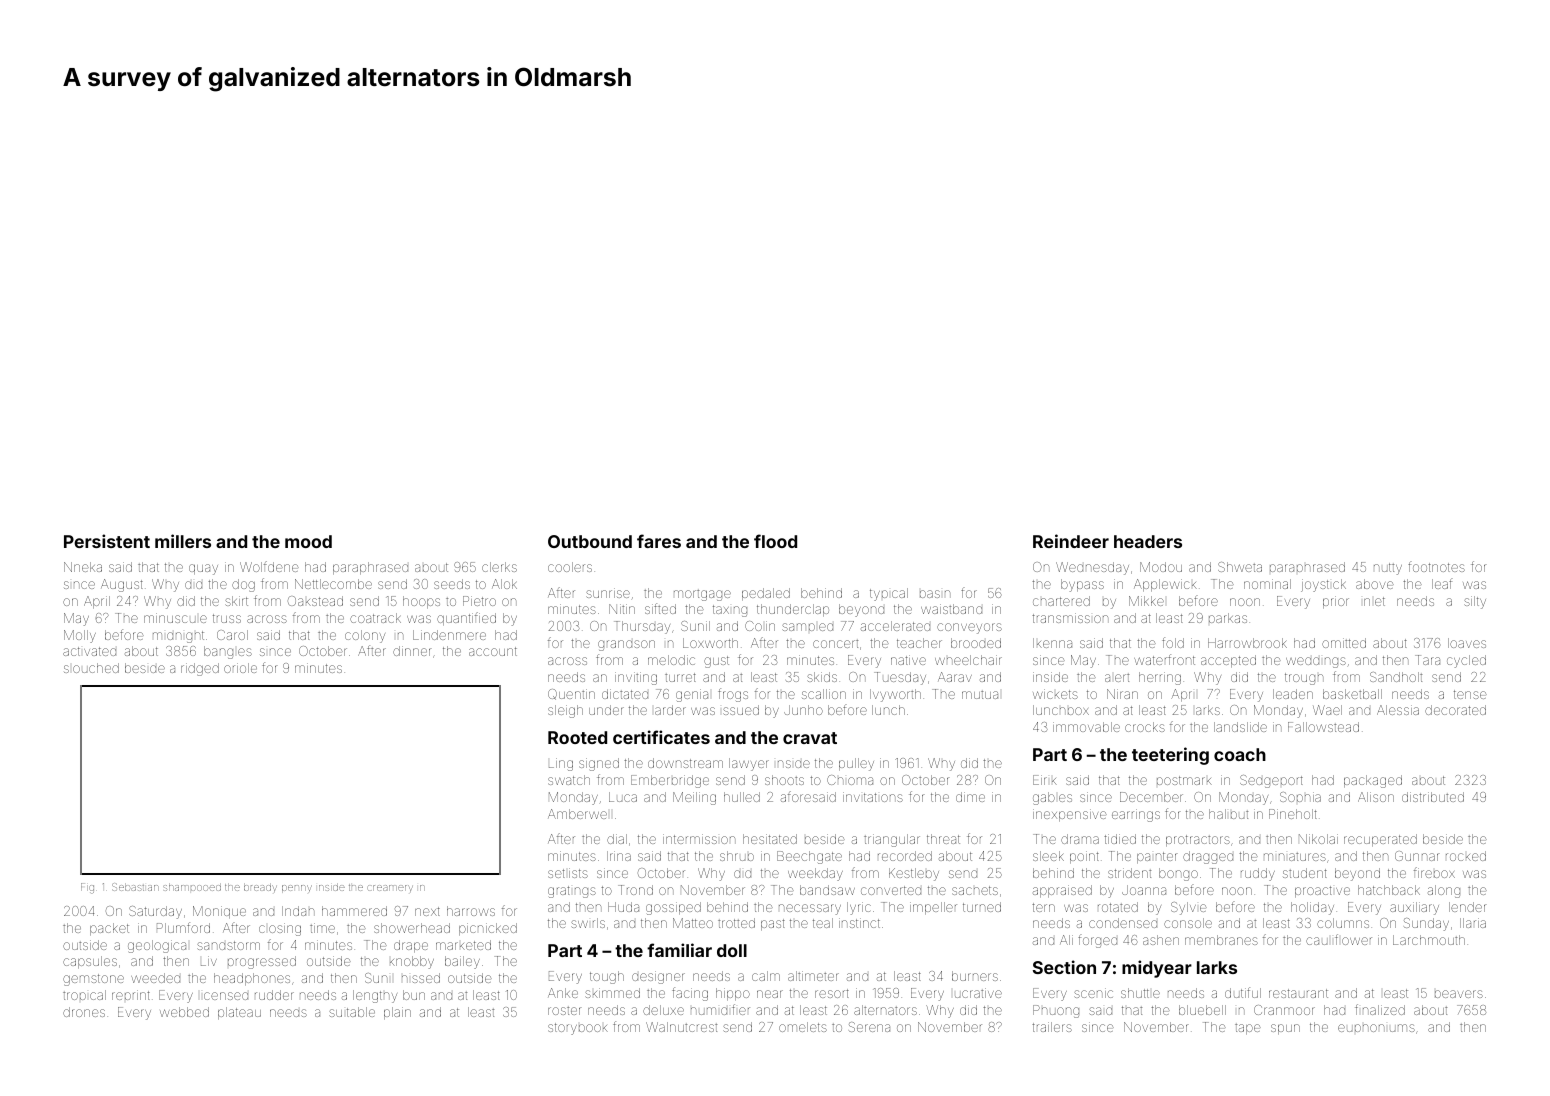 Image resolution: width=1550 pixels, height=1096 pixels. What do you see at coordinates (107, 541) in the screenshot?
I see `Persistent` at bounding box center [107, 541].
